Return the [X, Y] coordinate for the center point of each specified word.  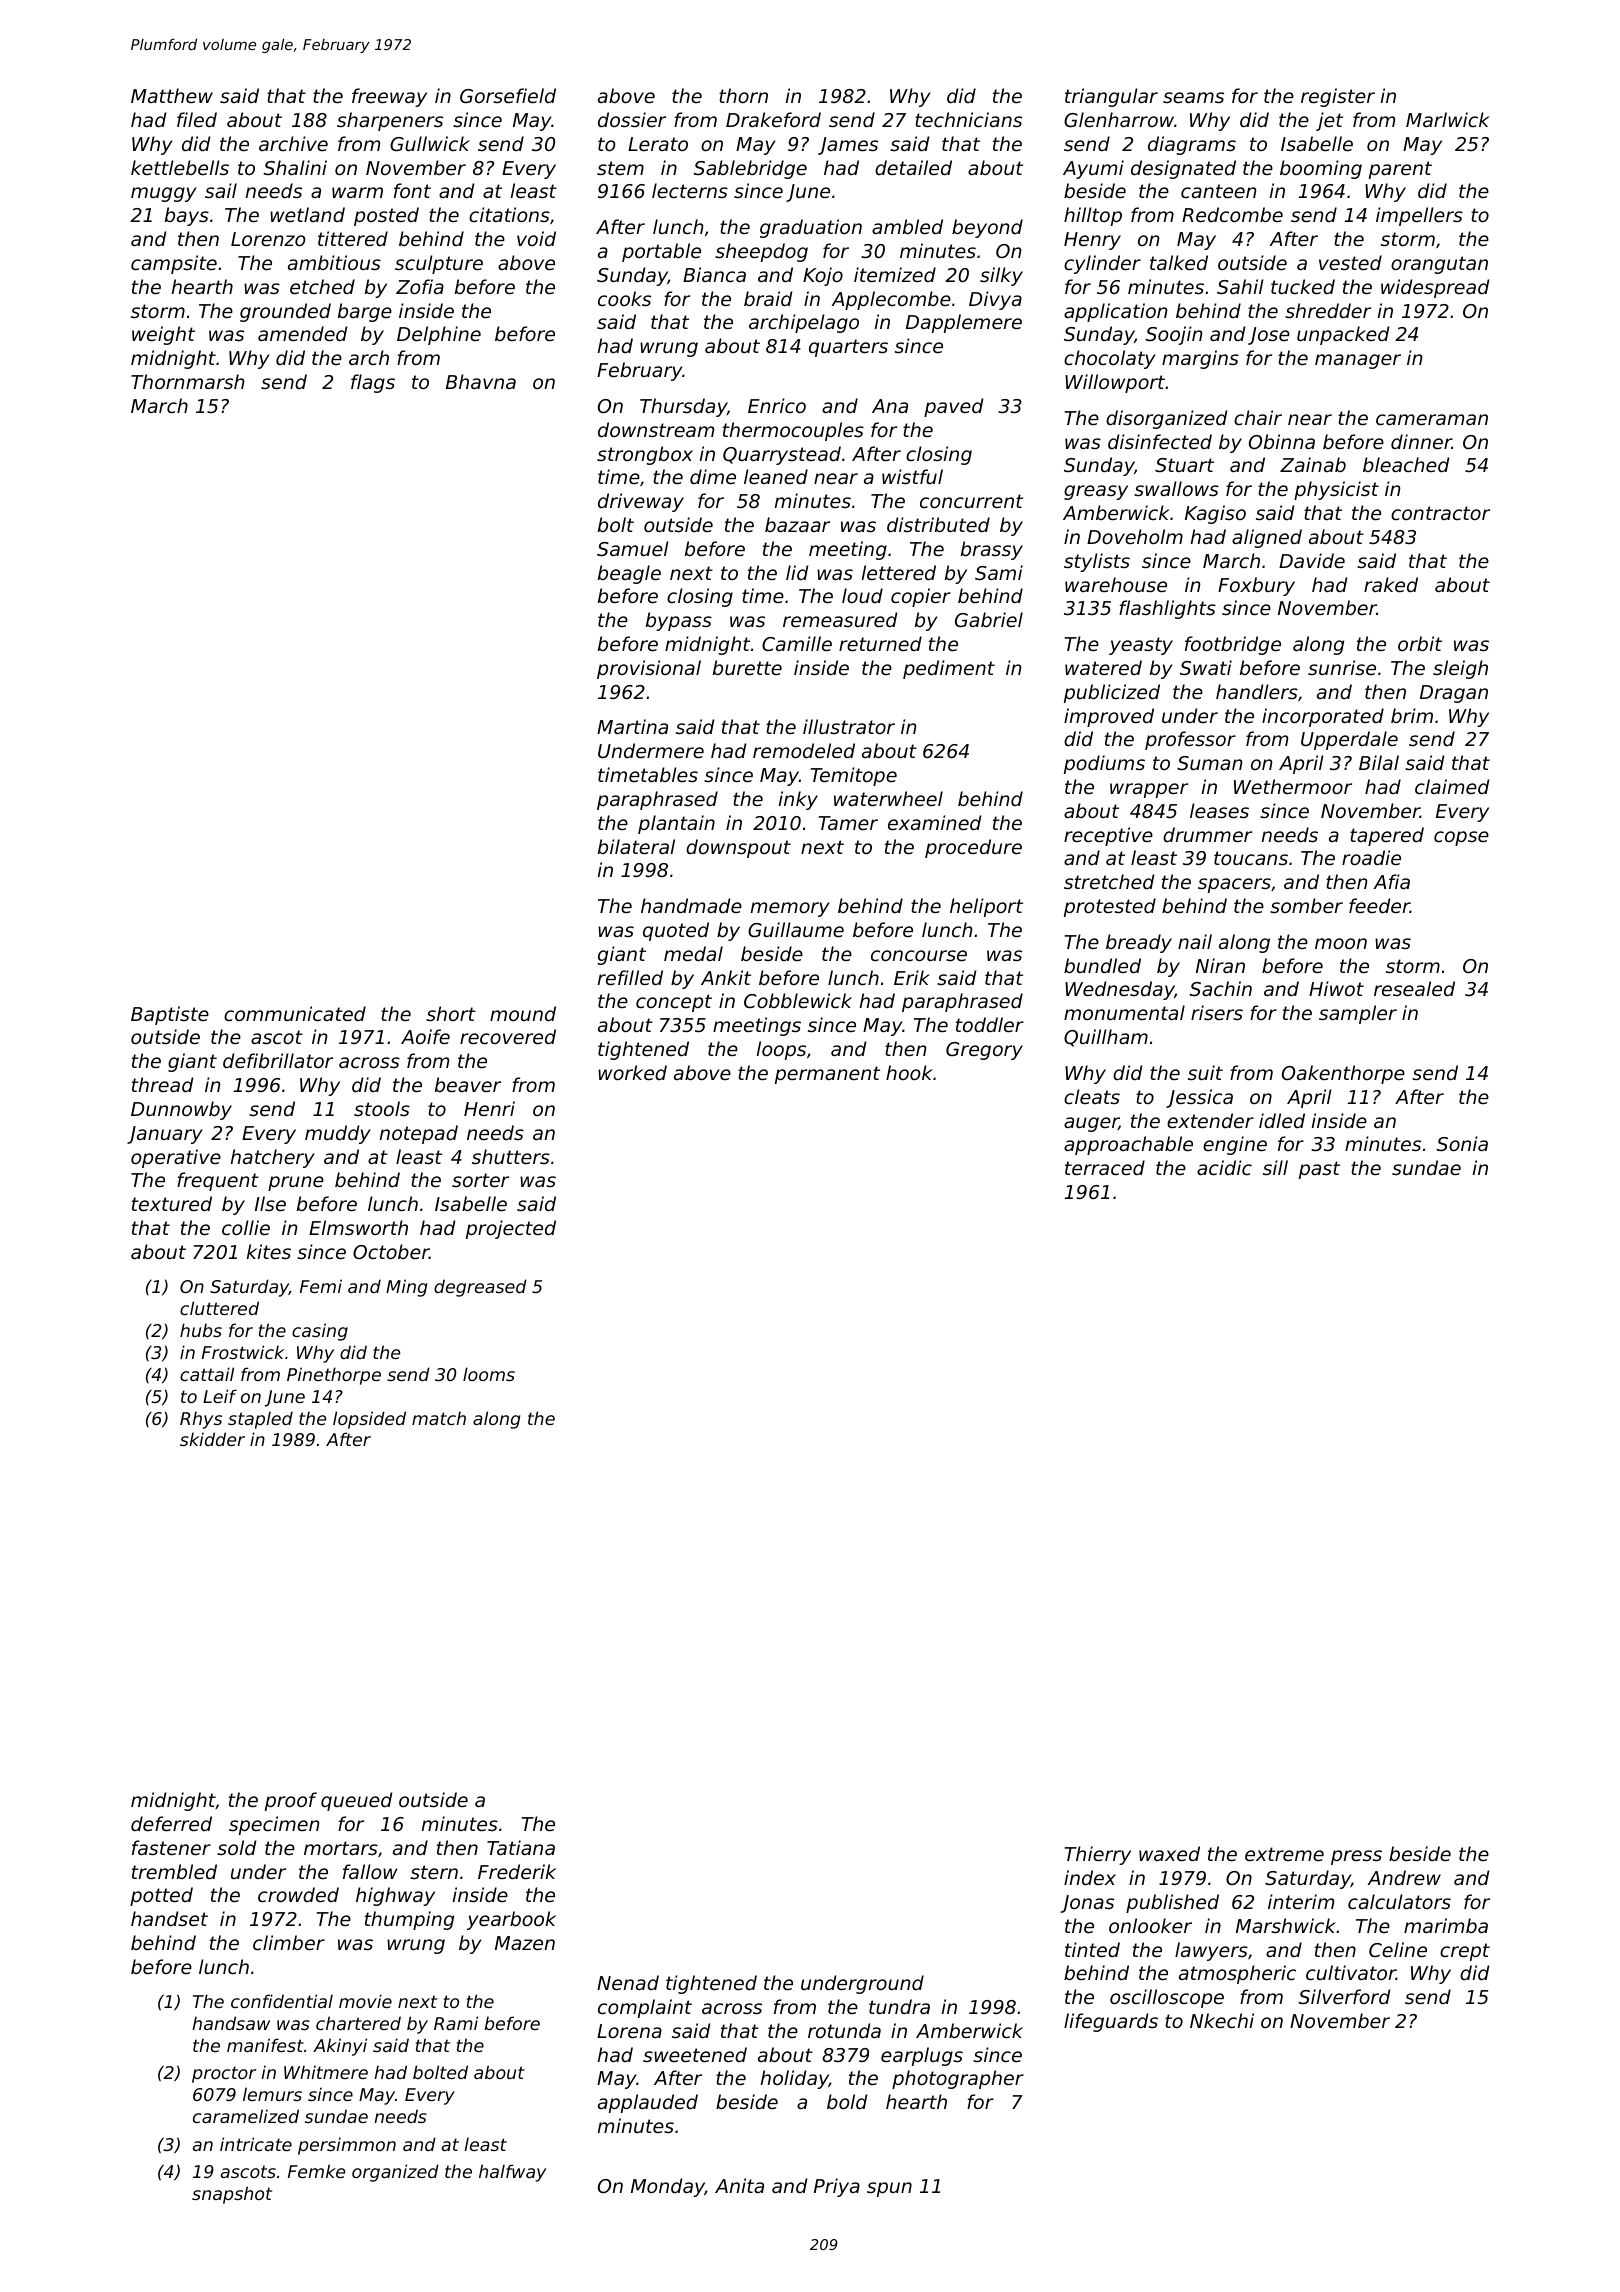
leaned [776, 476]
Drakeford [773, 119]
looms [489, 1374]
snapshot [232, 2195]
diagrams [1192, 145]
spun [889, 2189]
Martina [632, 726]
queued [356, 1801]
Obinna [1282, 441]
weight [163, 335]
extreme [1284, 1854]
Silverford [1344, 1996]
